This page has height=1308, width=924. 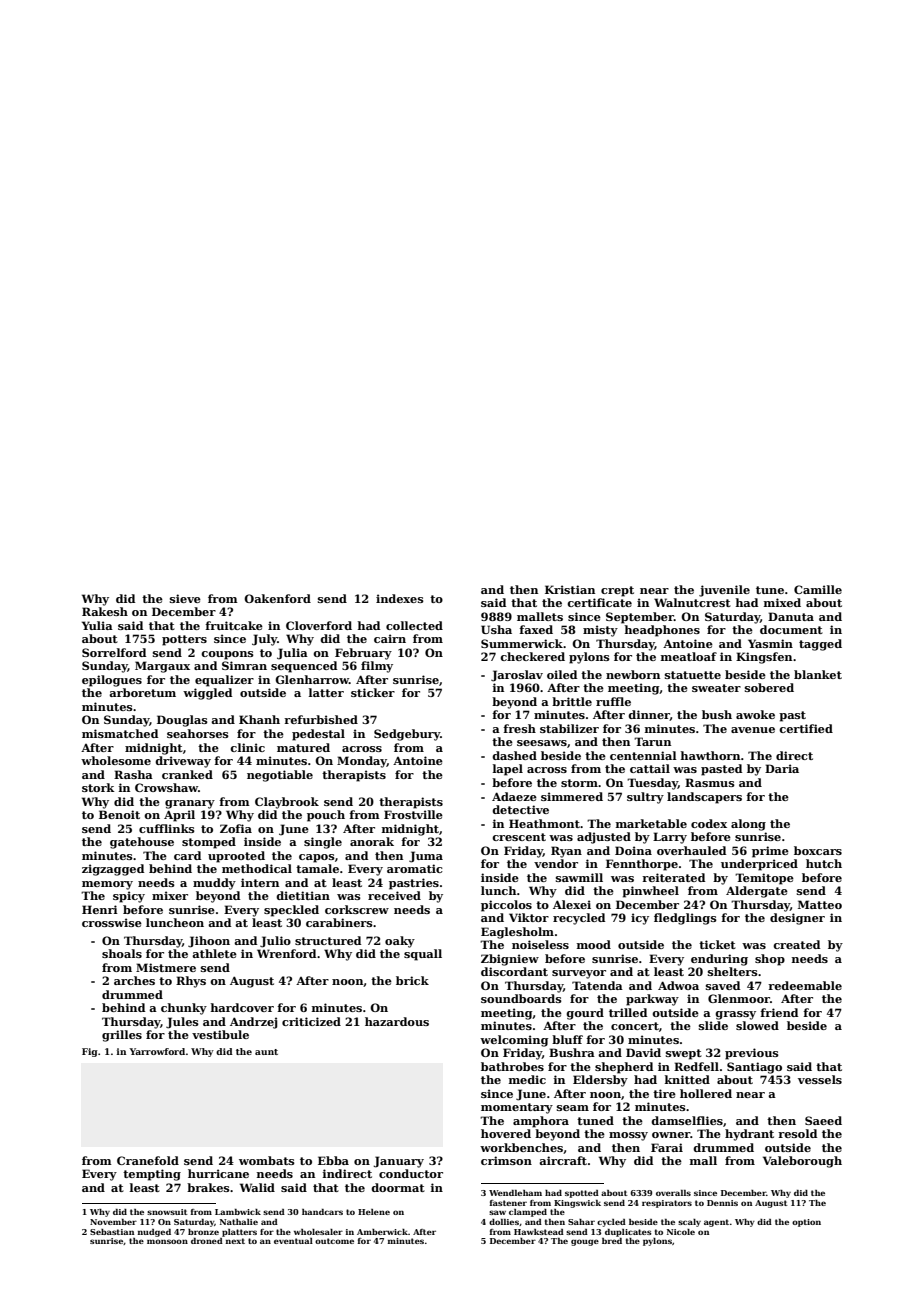 I want to click on November, so click(x=113, y=1222).
